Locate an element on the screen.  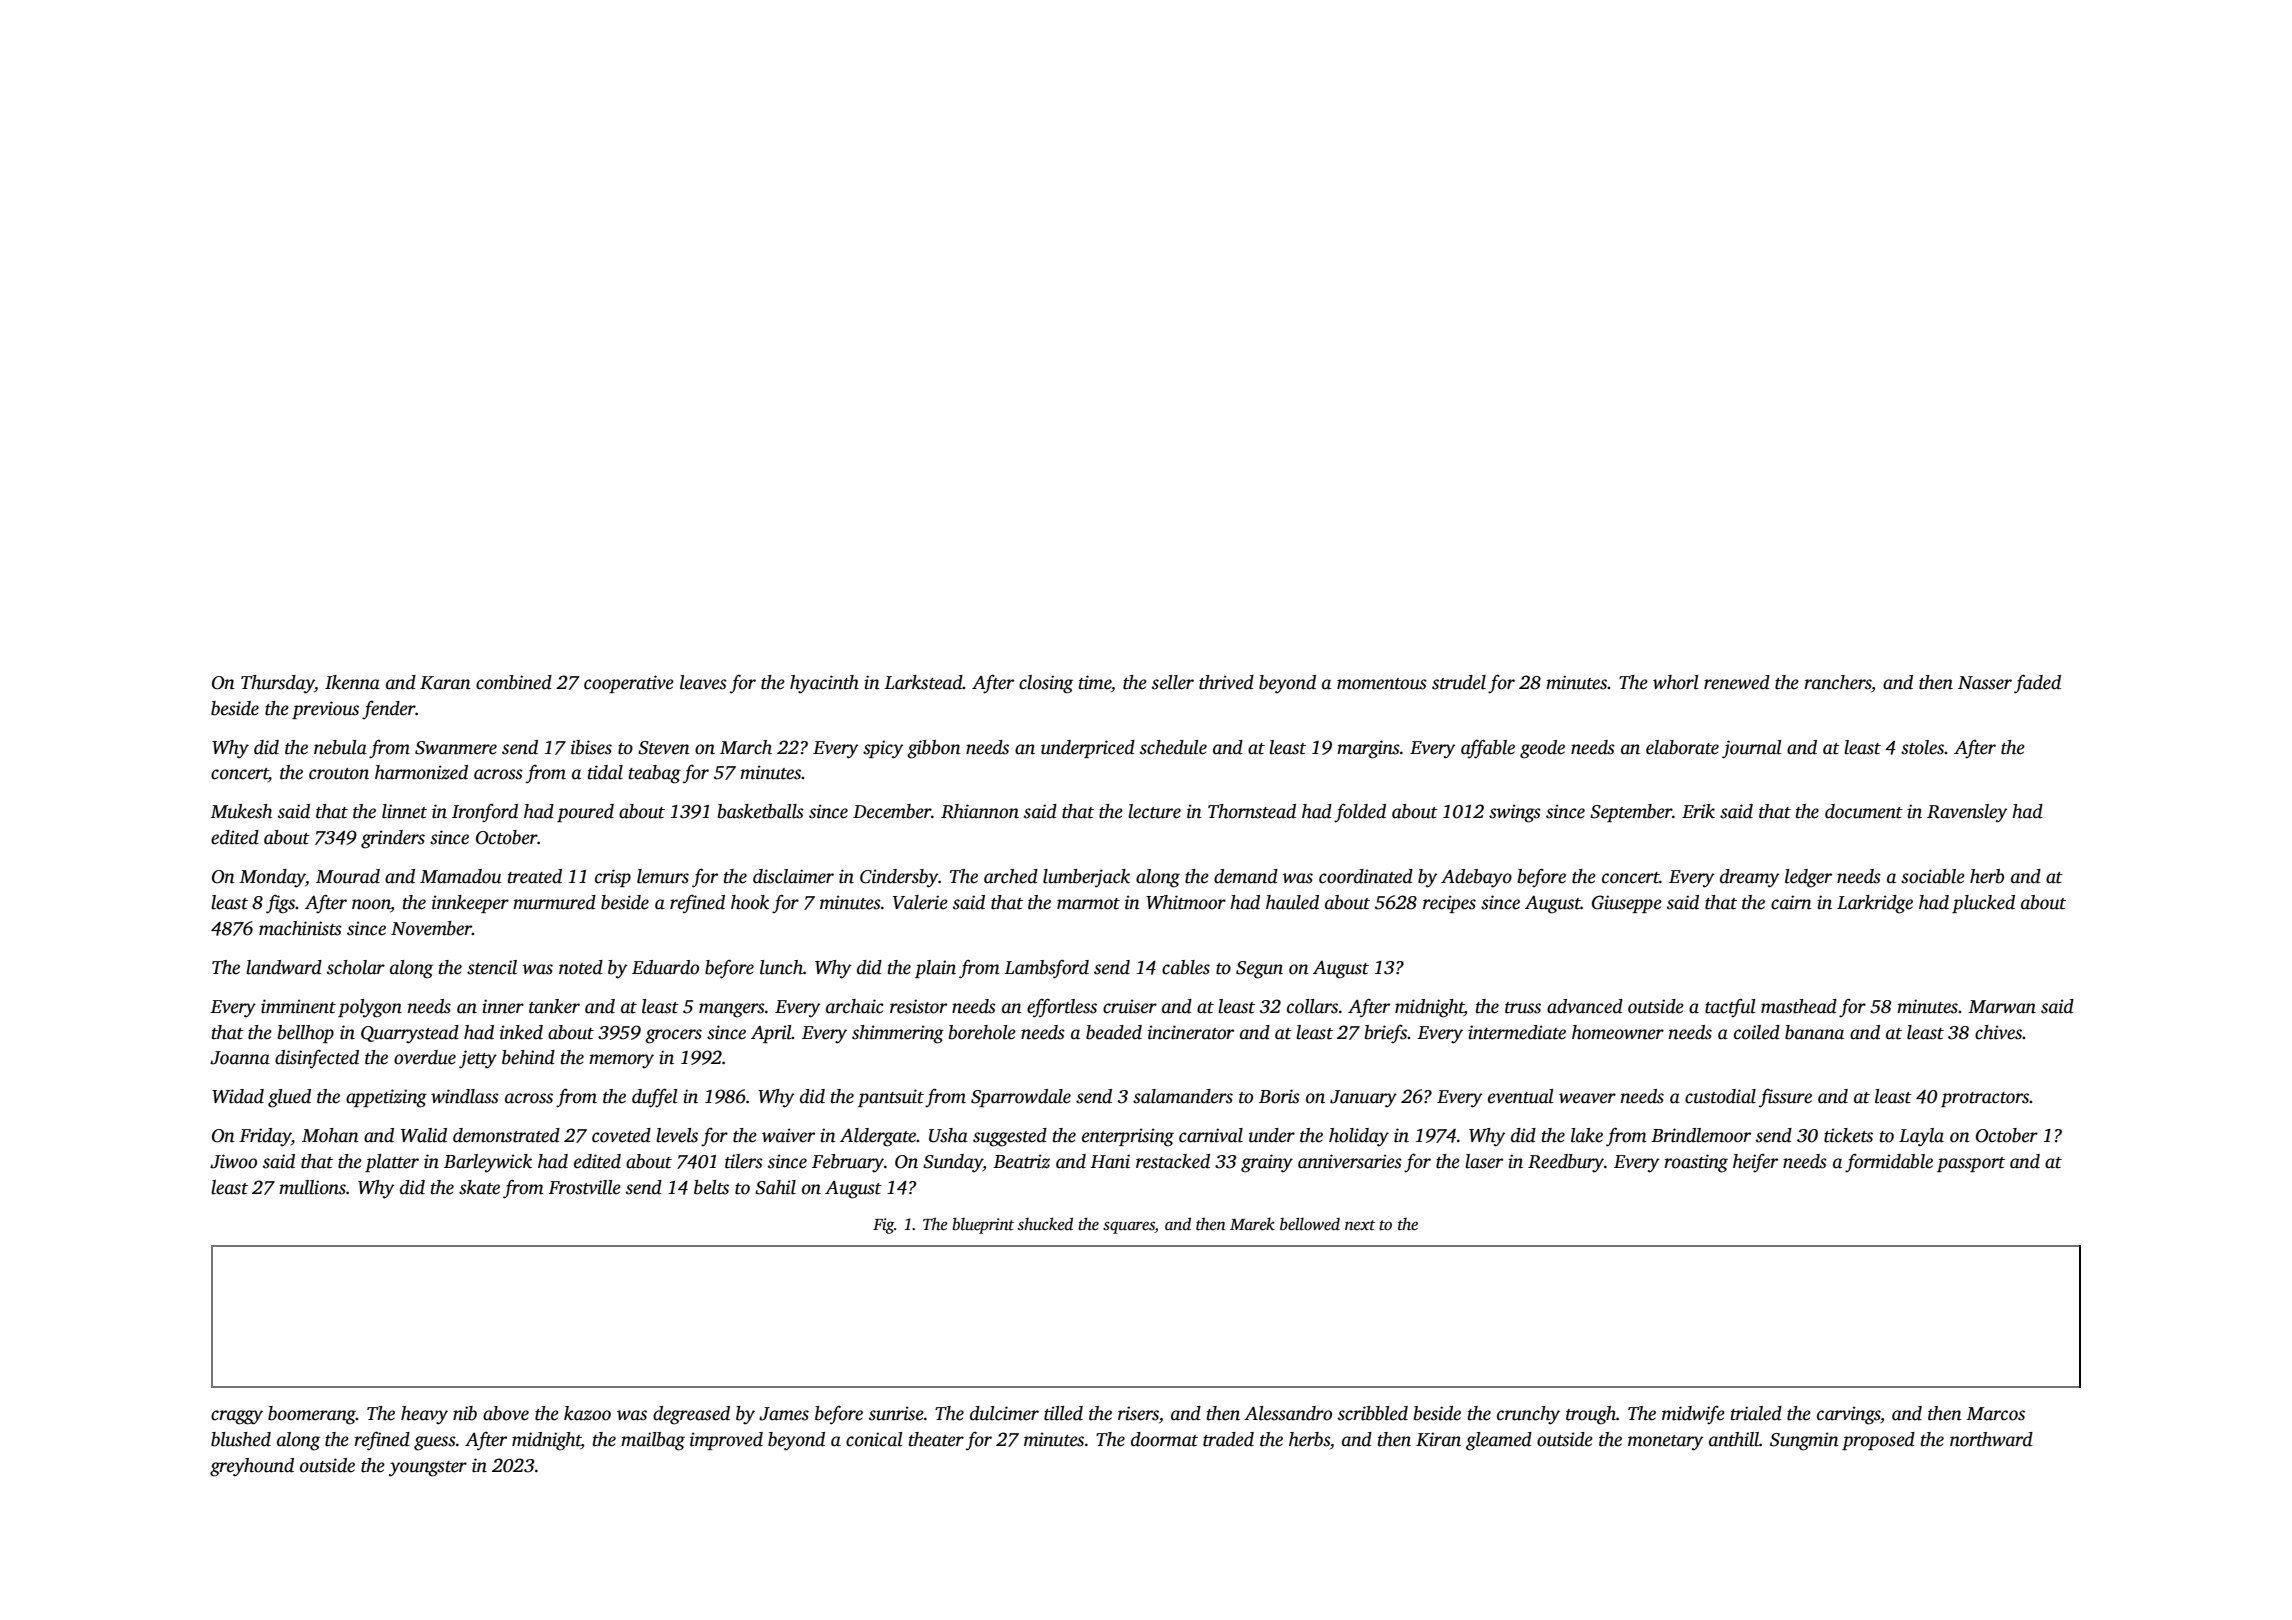
demonstrated is located at coordinates (506, 1135).
